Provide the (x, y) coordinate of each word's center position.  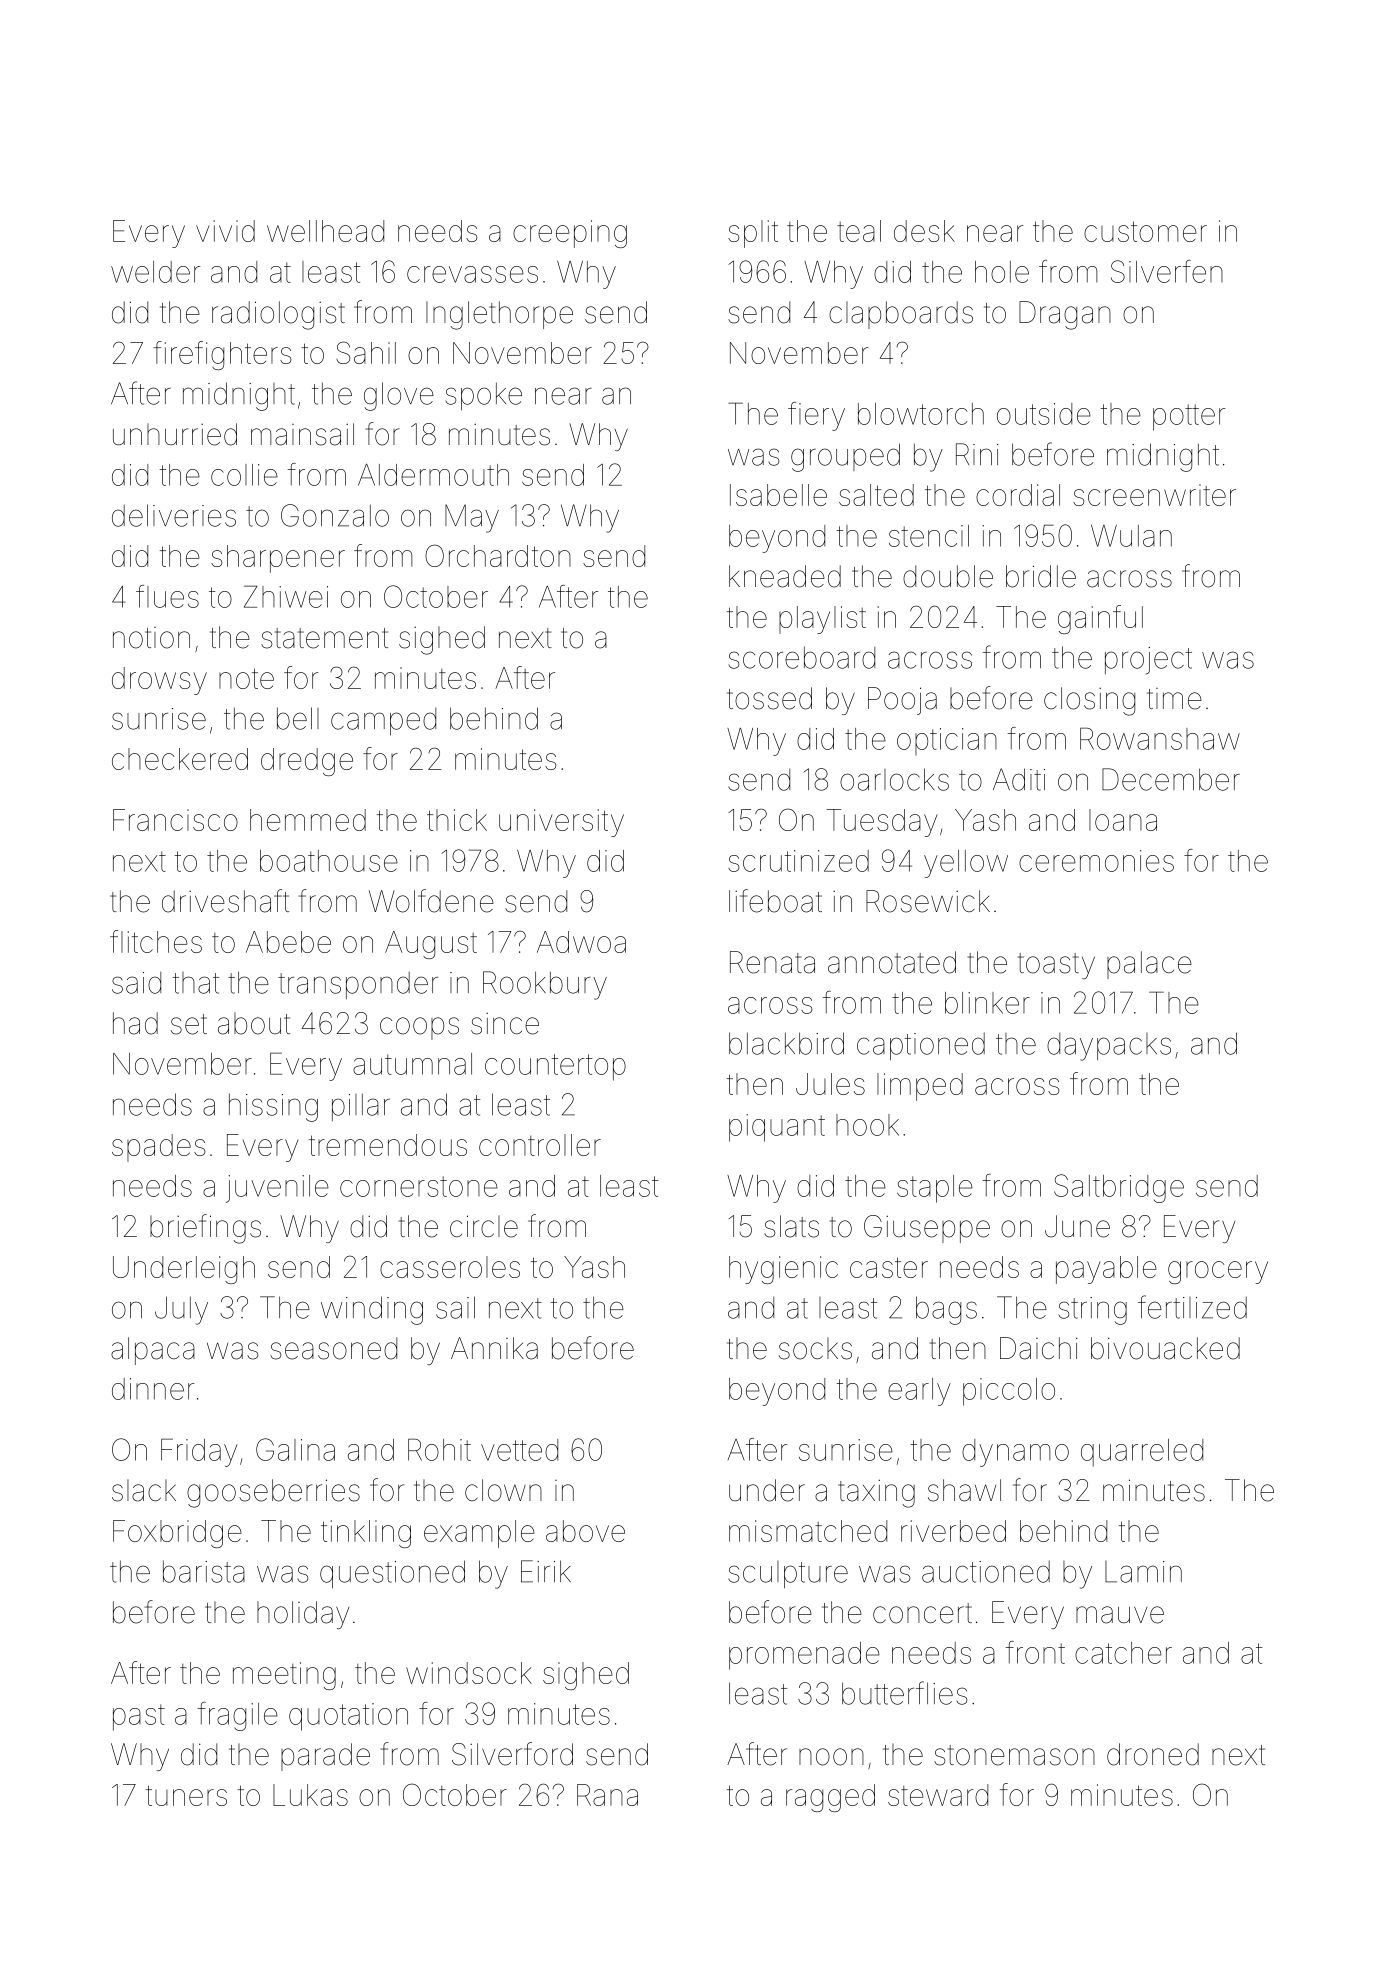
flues (167, 596)
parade (325, 1757)
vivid (225, 231)
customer (1145, 231)
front (1035, 1652)
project (1148, 661)
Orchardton (498, 555)
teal (859, 231)
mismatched (808, 1531)
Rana (607, 1795)
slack (144, 1490)
